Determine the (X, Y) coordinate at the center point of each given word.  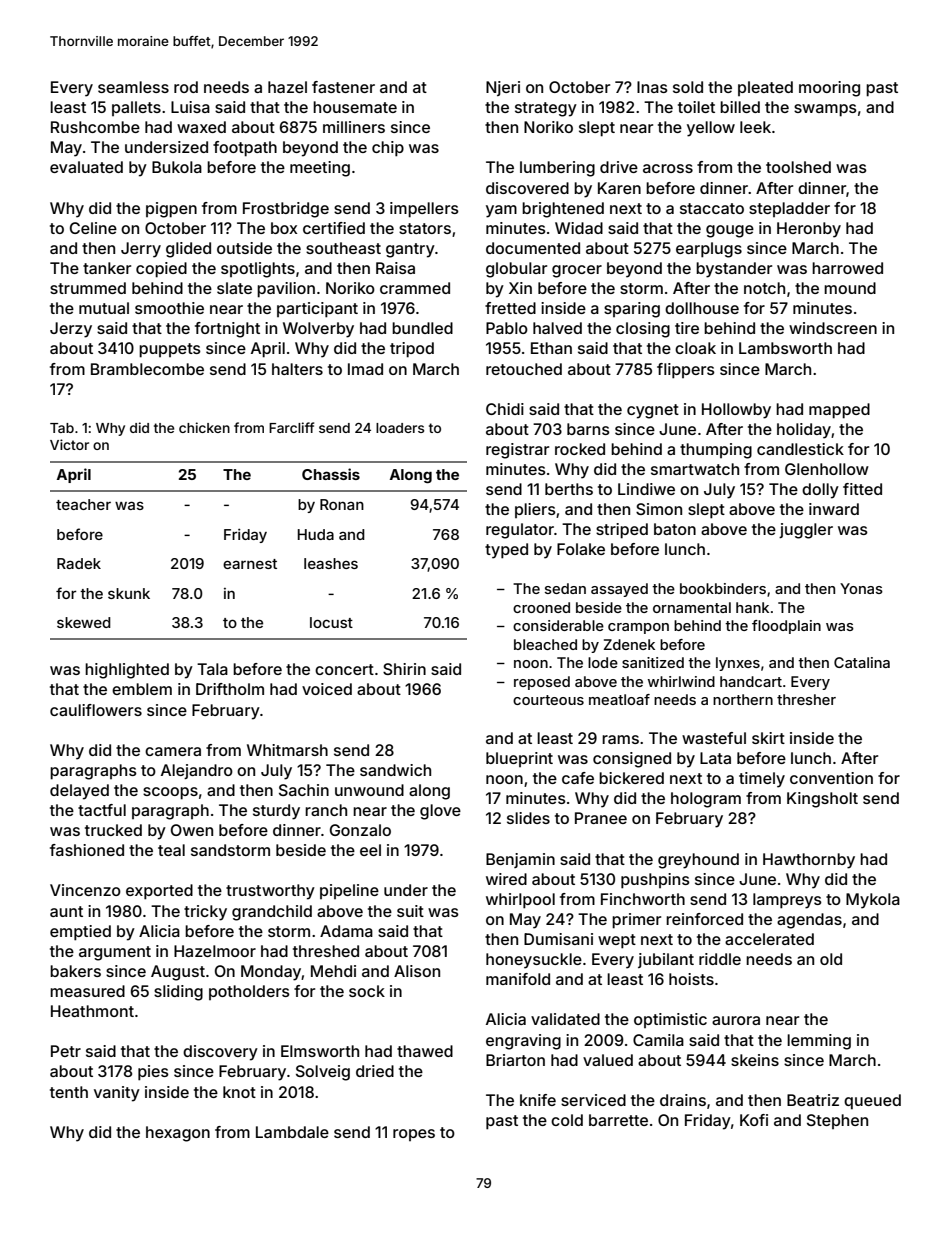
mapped (839, 411)
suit (410, 911)
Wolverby (318, 330)
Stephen (837, 1121)
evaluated (86, 167)
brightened (563, 210)
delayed (79, 792)
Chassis (331, 474)
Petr (66, 1051)
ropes (414, 1135)
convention (831, 778)
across (668, 168)
